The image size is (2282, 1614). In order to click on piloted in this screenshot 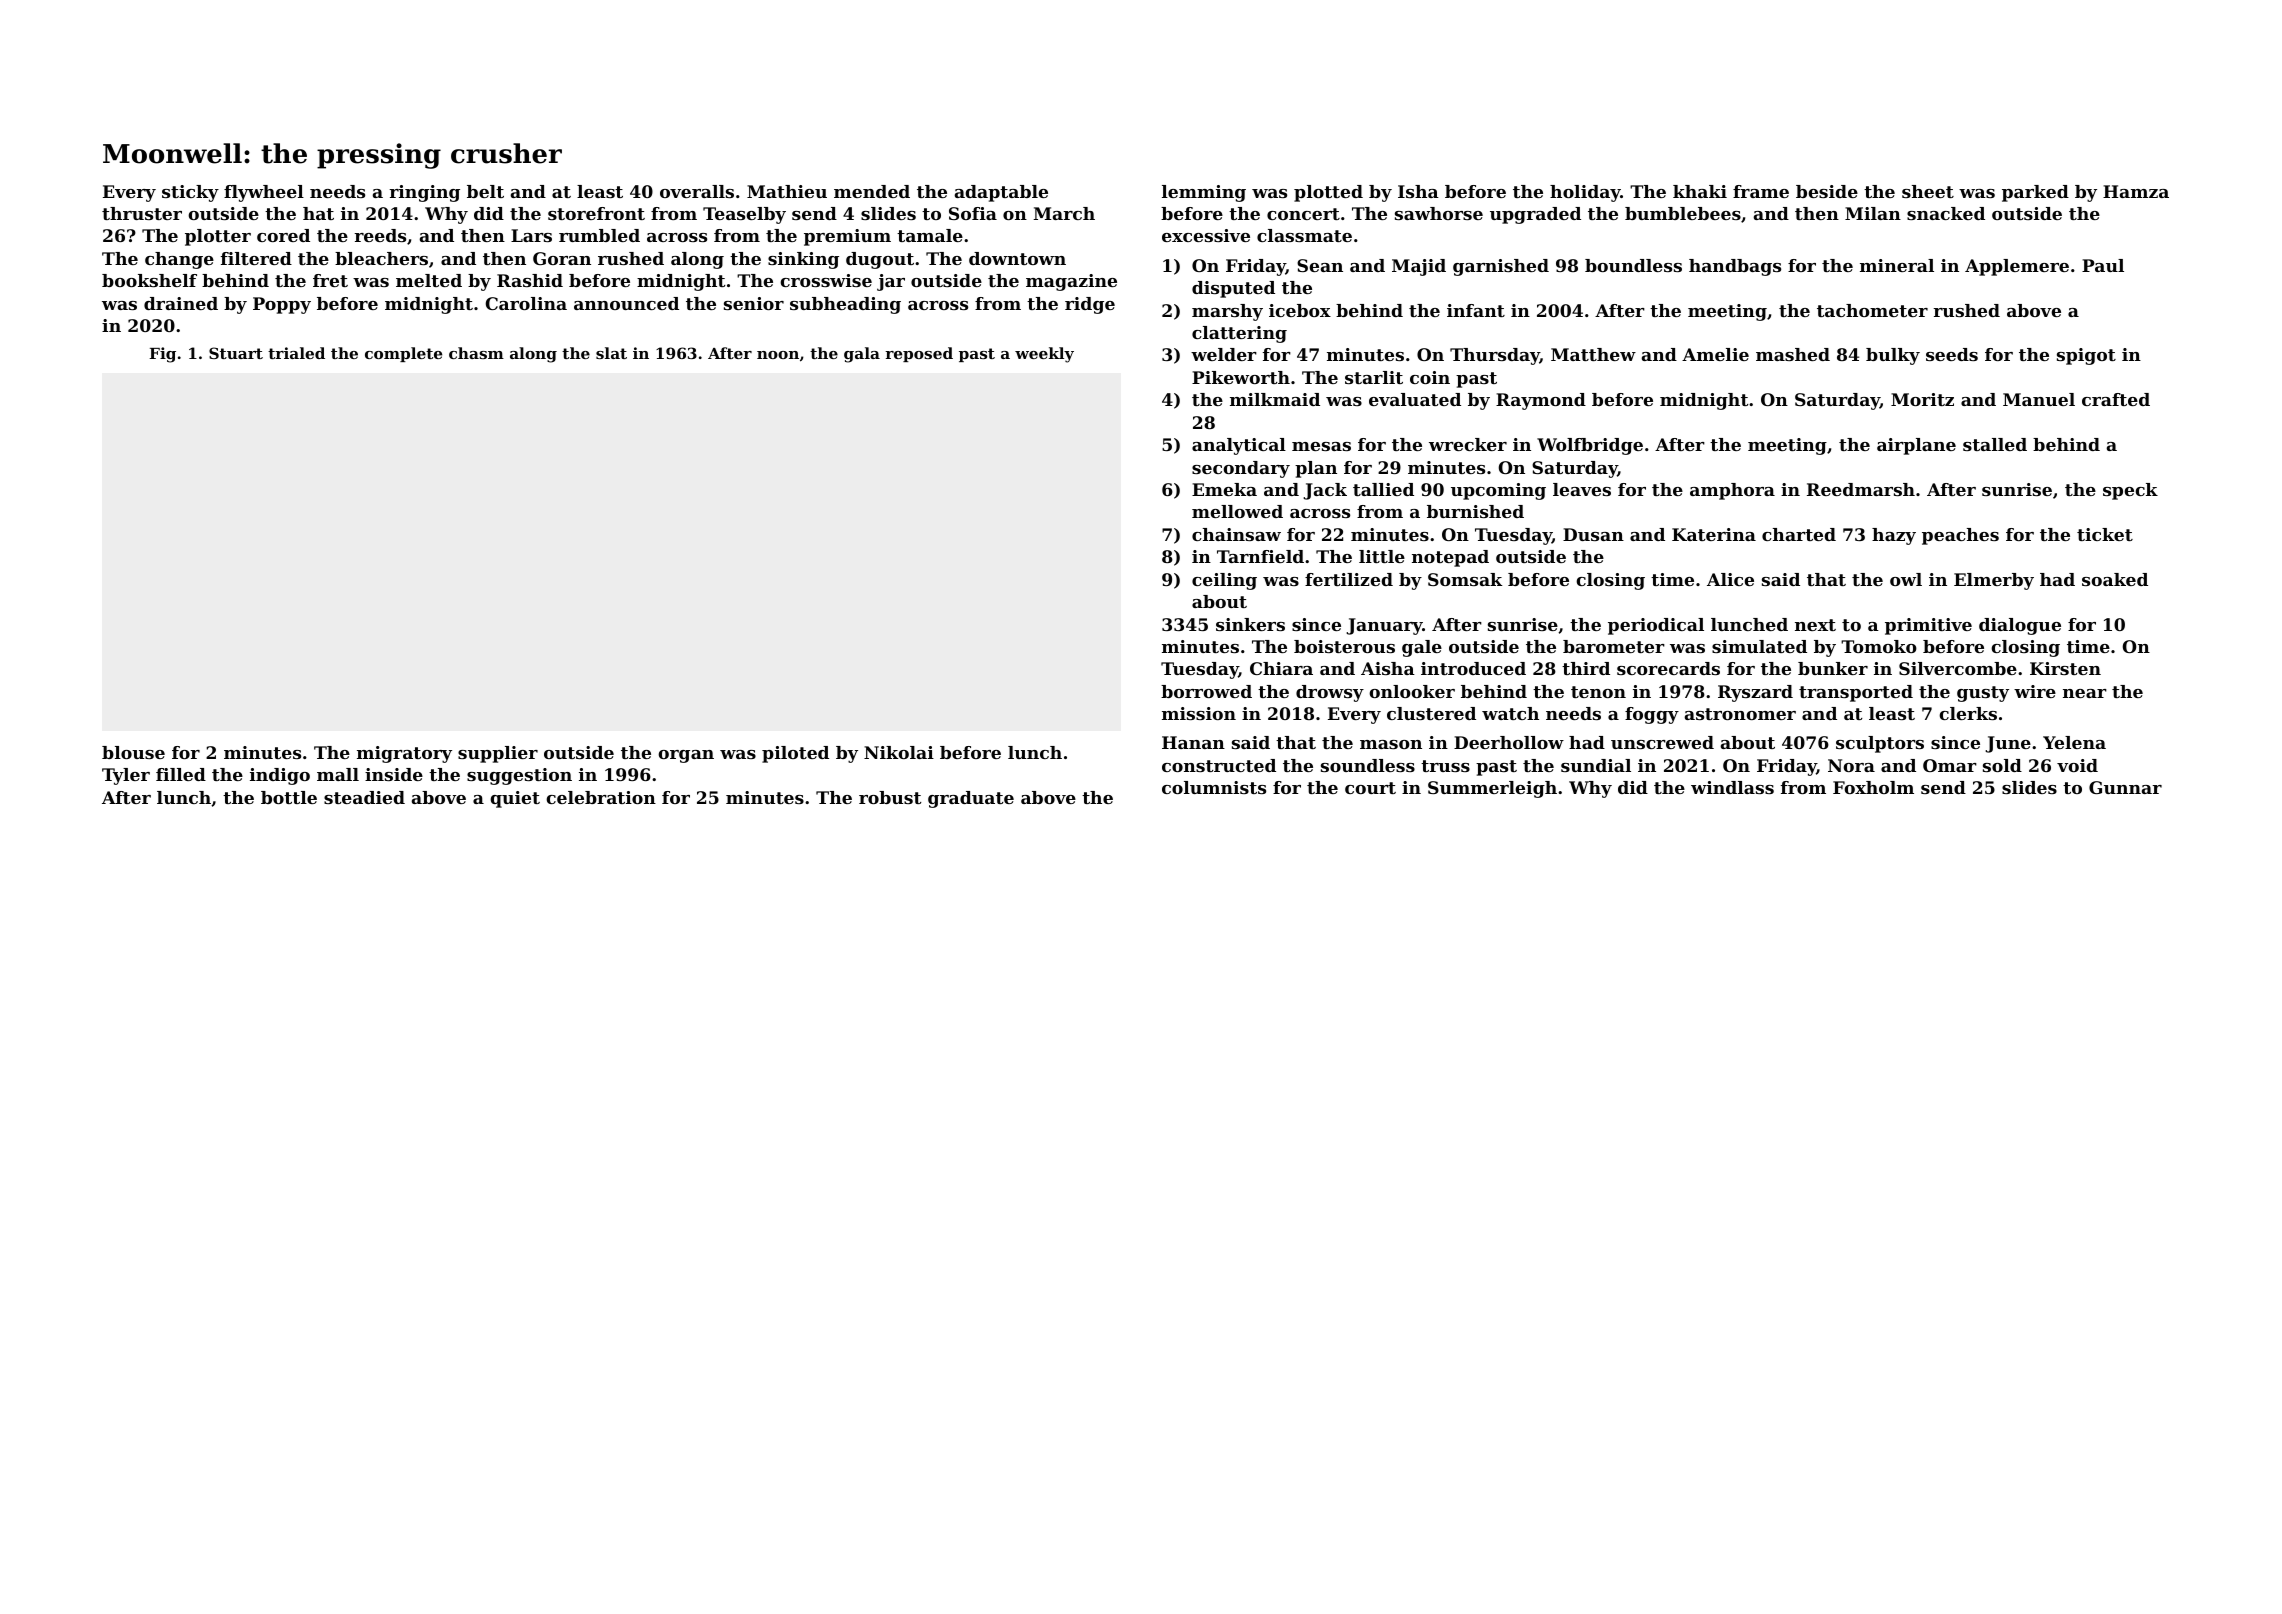, I will do `click(795, 754)`.
